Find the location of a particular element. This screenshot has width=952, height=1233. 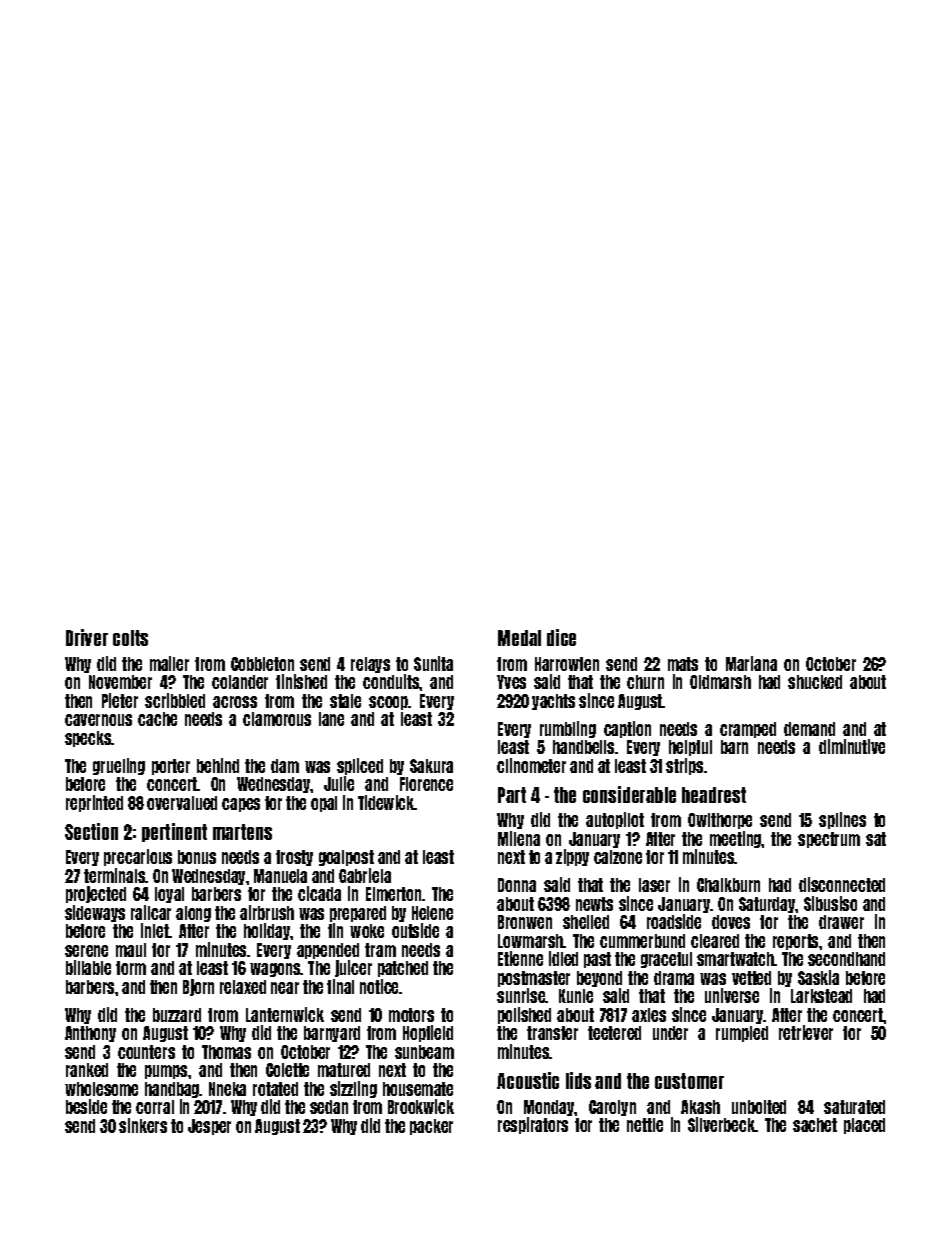

spliced is located at coordinates (360, 766).
